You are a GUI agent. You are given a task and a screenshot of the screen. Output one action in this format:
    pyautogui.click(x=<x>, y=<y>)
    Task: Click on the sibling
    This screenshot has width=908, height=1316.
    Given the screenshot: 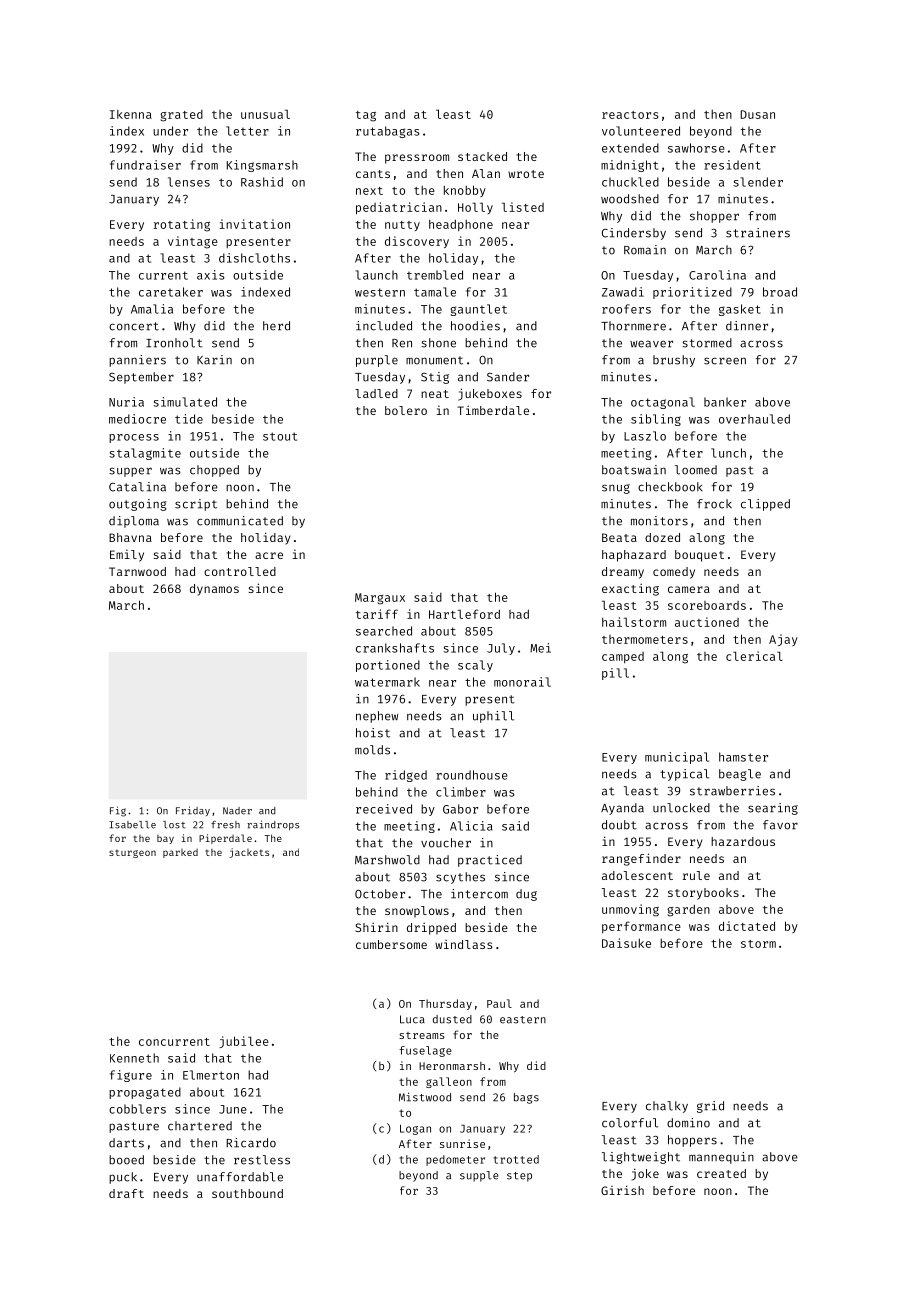 What is the action you would take?
    pyautogui.click(x=656, y=420)
